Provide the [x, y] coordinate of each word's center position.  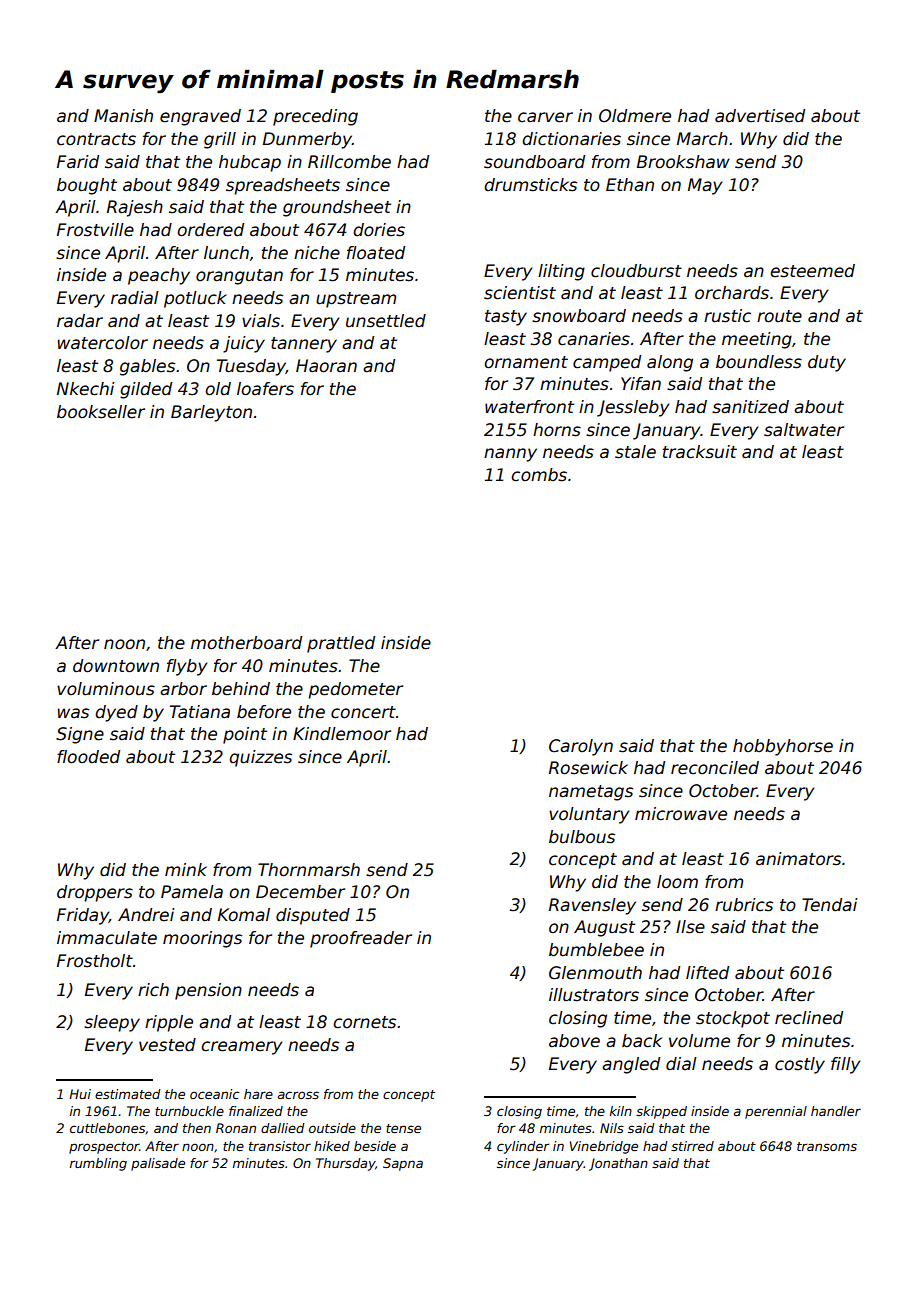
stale [635, 452]
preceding [315, 117]
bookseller [101, 412]
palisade [158, 1164]
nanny [510, 455]
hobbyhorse [783, 747]
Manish [123, 116]
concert [363, 712]
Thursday [345, 1164]
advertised [760, 116]
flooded [88, 757]
